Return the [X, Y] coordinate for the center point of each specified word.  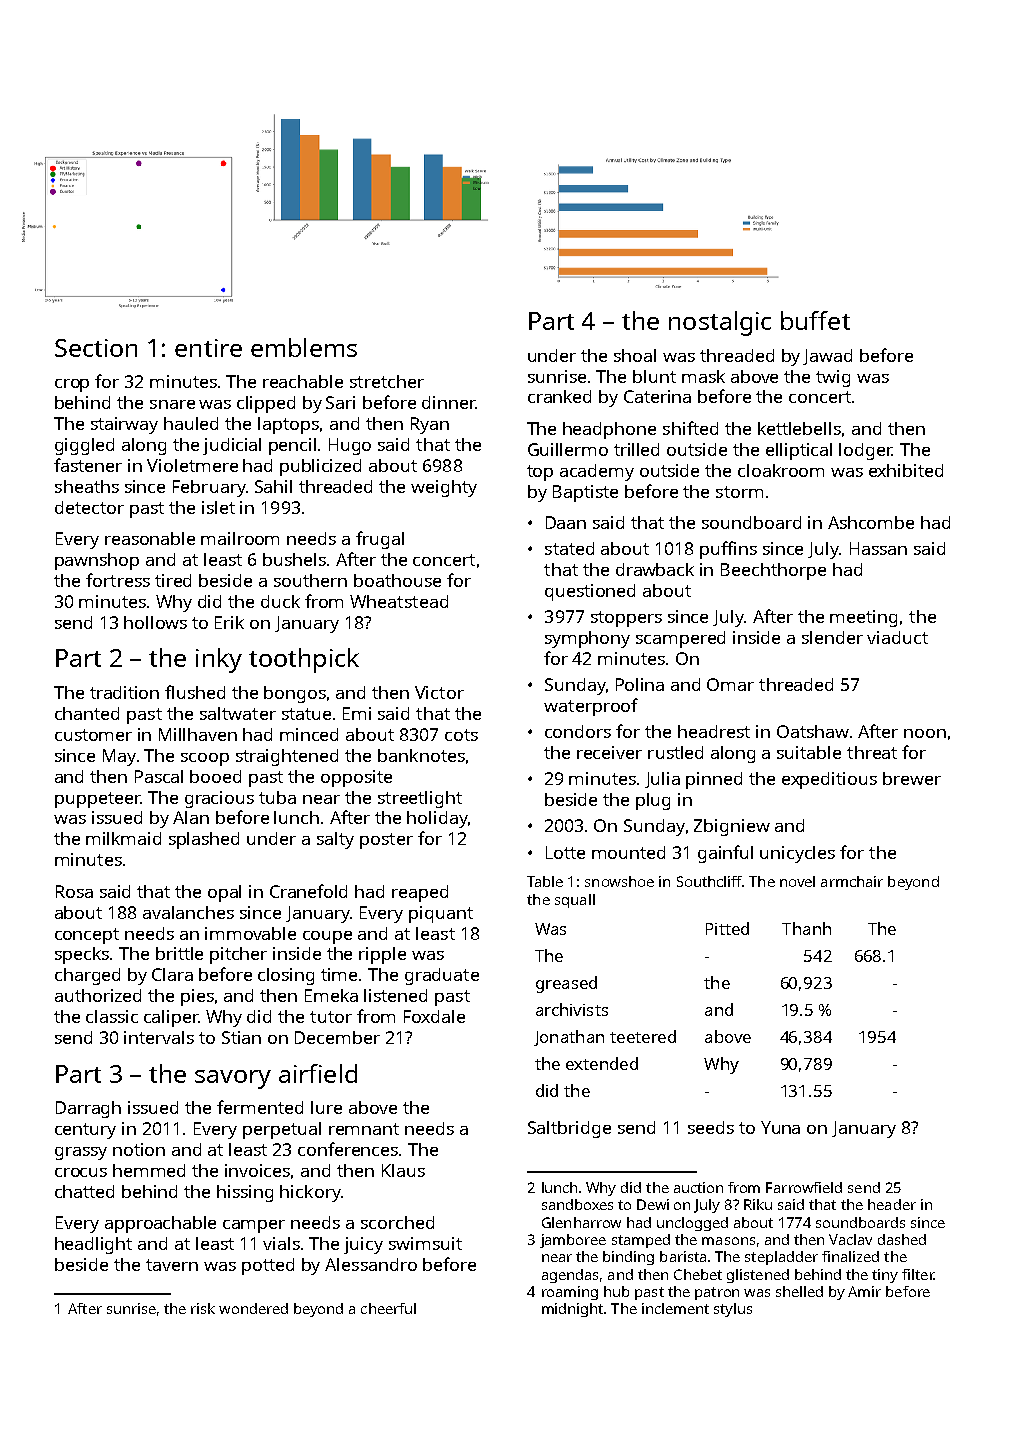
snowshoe [619, 881]
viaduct [897, 637]
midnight [572, 1310]
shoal [635, 355]
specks [82, 955]
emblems [304, 347]
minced [309, 734]
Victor [439, 692]
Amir [864, 1291]
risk [203, 1308]
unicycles [797, 854]
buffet [815, 320]
